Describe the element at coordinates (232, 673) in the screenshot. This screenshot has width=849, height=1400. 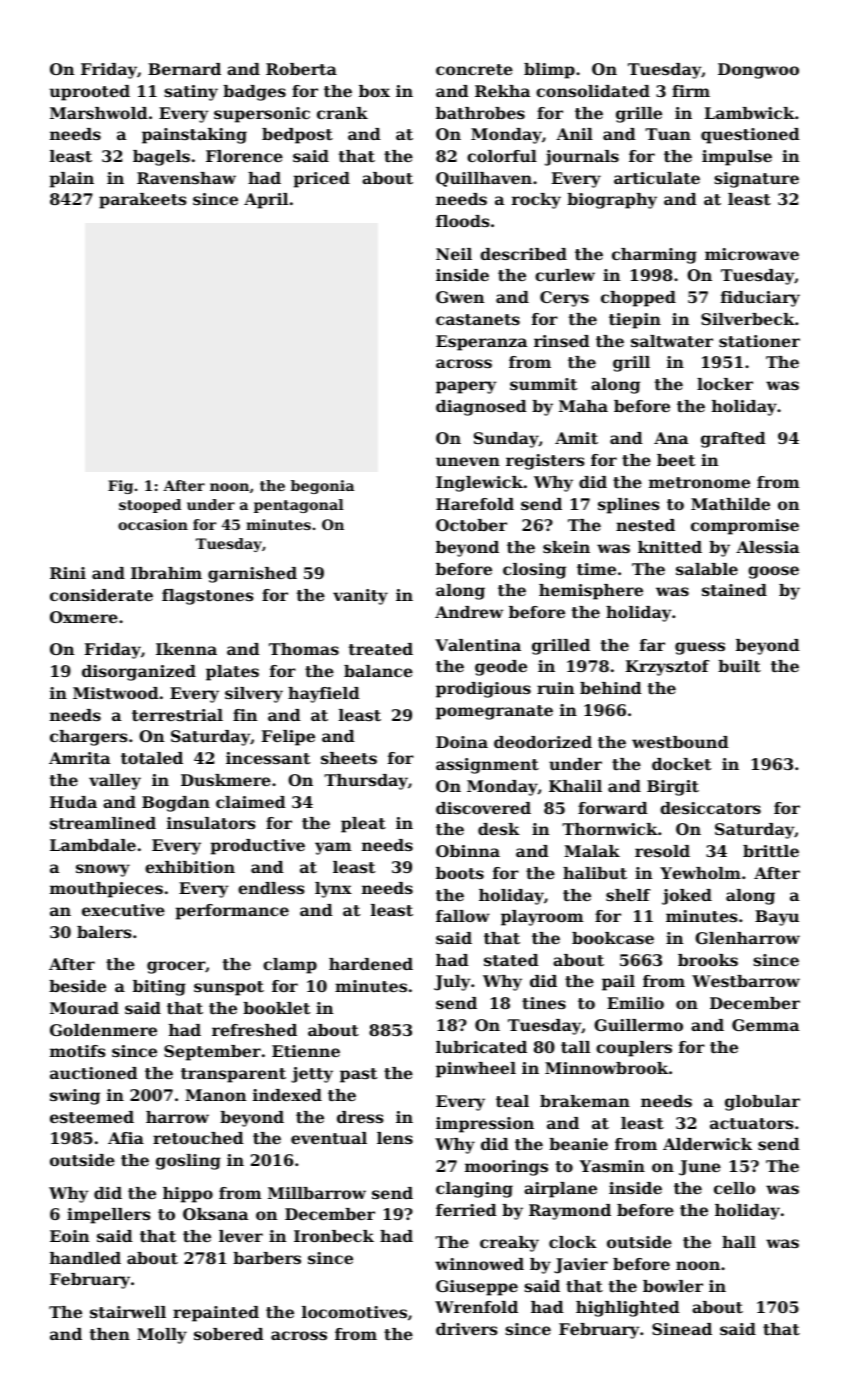
I see `plates` at that location.
